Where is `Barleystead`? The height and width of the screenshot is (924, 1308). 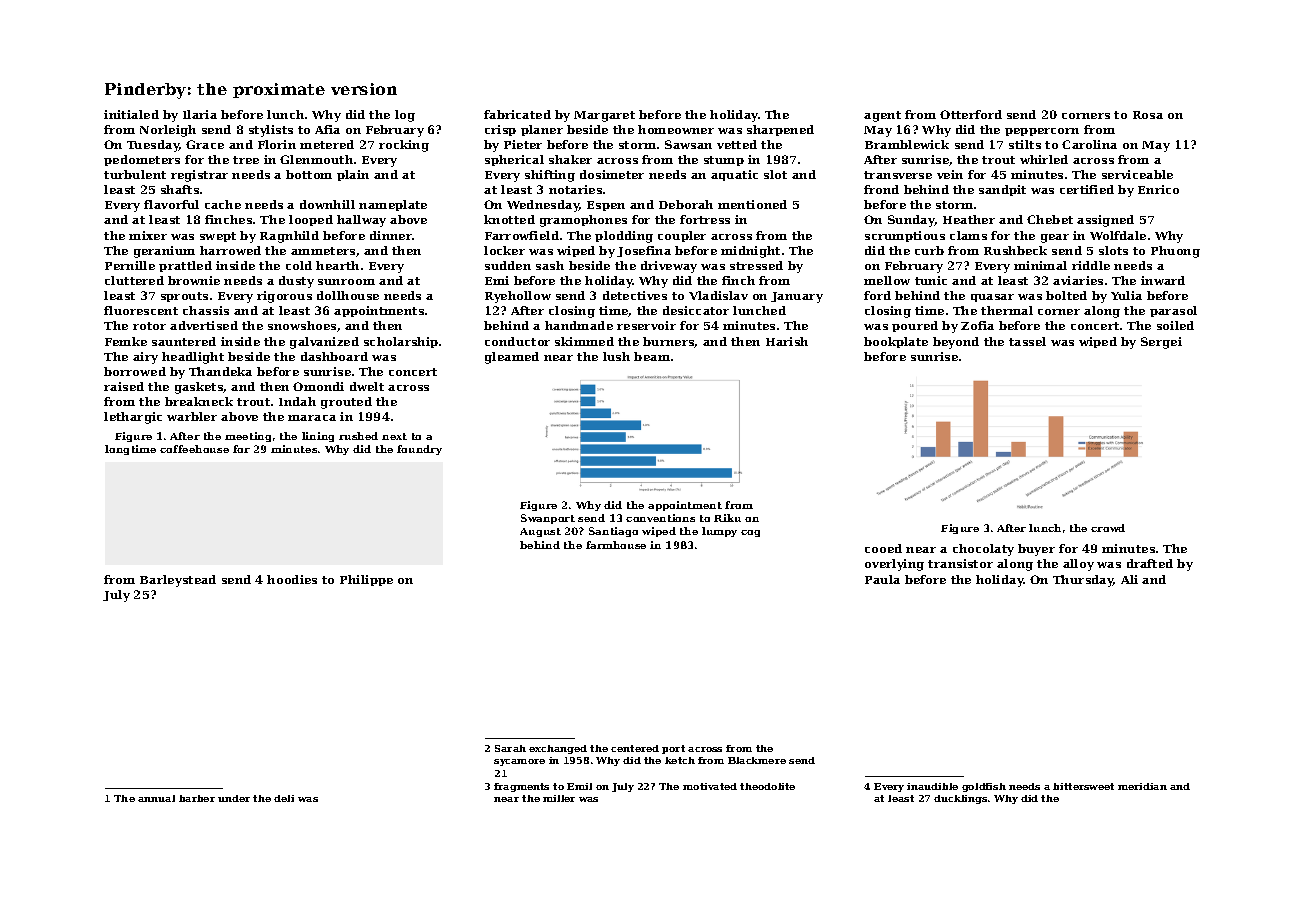 Barleystead is located at coordinates (178, 581).
